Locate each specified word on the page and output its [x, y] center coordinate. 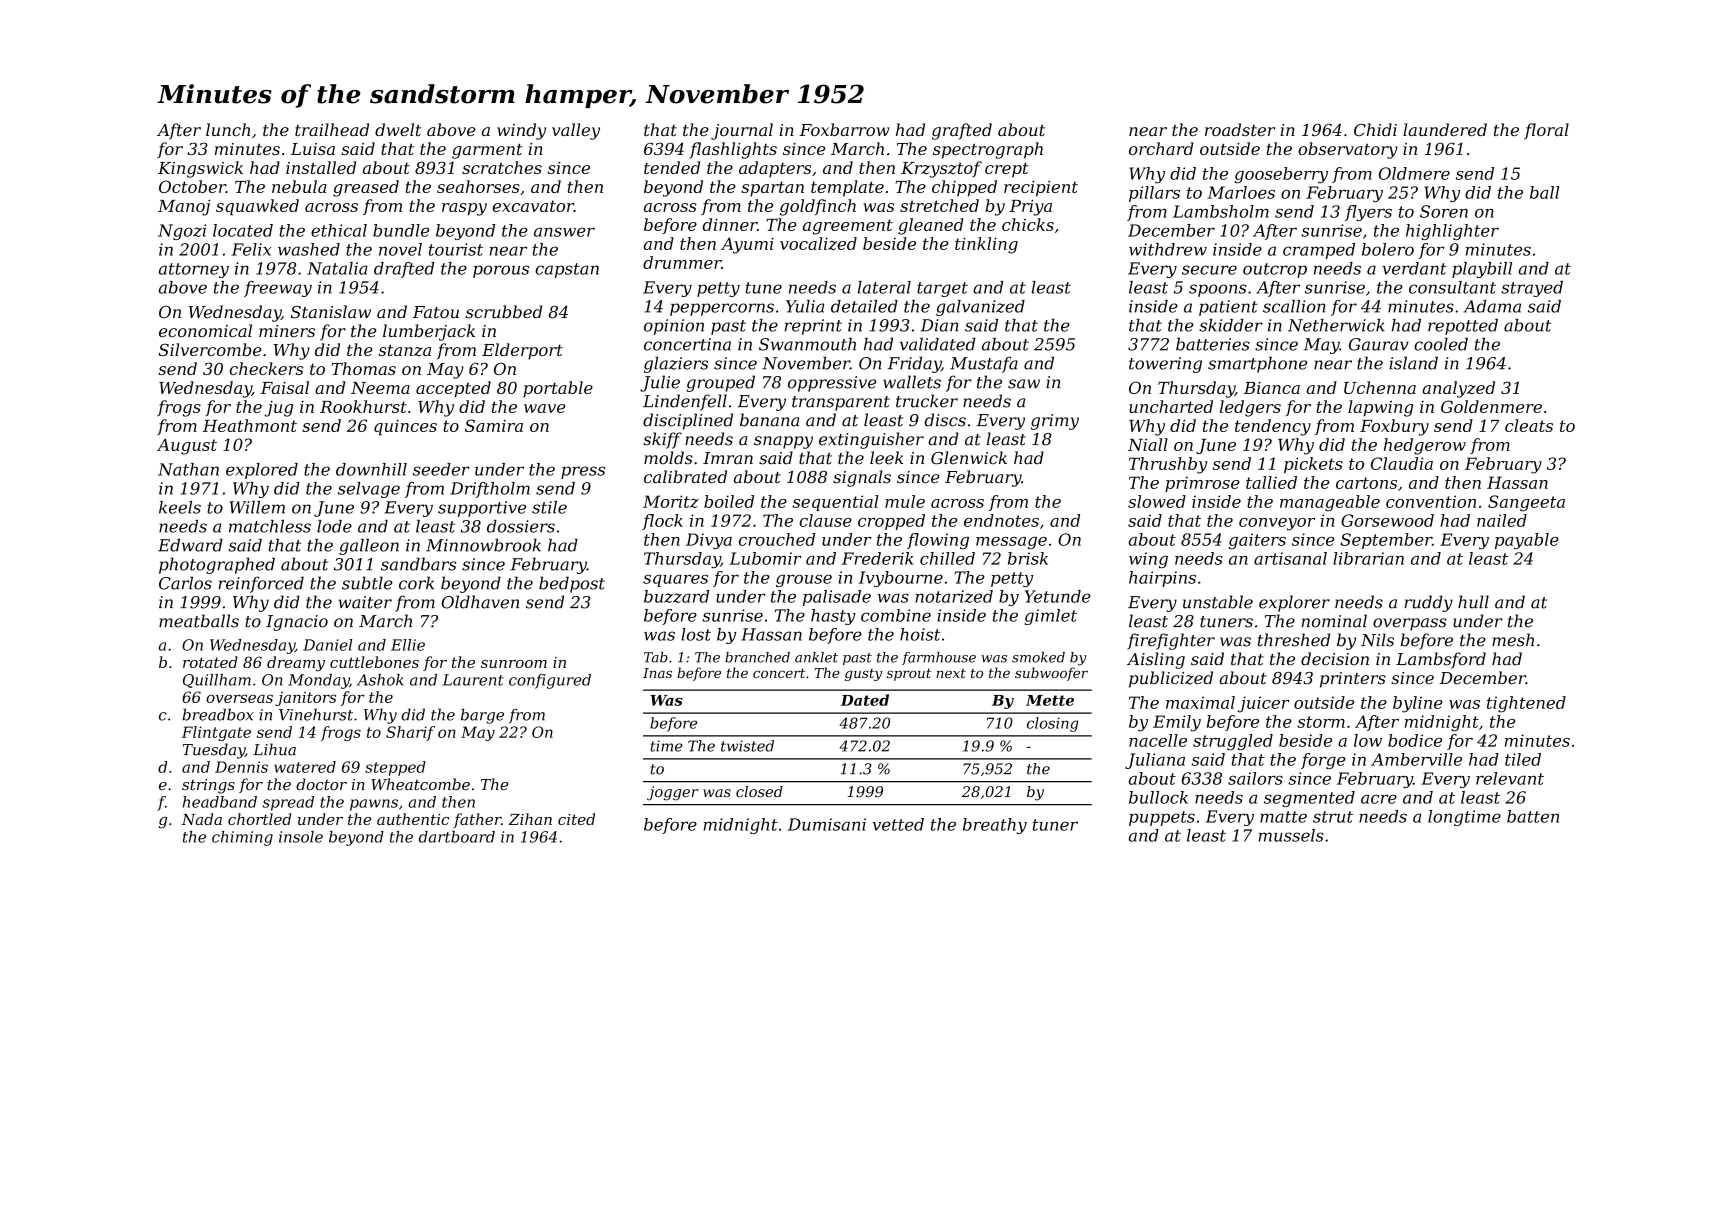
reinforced [261, 584]
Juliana [1155, 761]
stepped [395, 768]
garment [487, 151]
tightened [1526, 704]
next [951, 673]
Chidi [1375, 129]
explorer [1294, 603]
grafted [962, 131]
